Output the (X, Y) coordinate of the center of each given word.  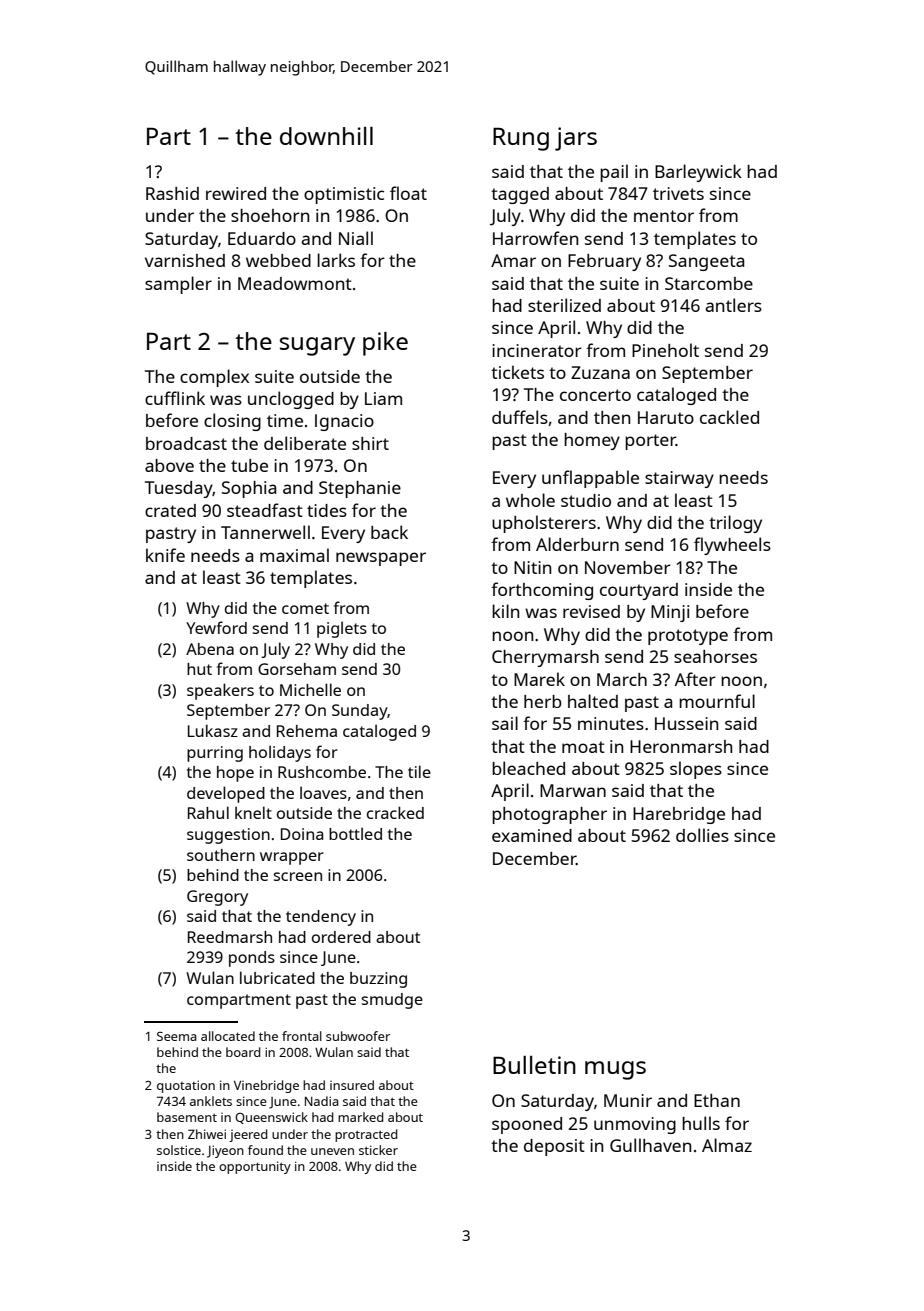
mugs (615, 1070)
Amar (513, 260)
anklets (211, 1101)
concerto (595, 395)
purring (215, 754)
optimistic (344, 195)
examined (532, 835)
